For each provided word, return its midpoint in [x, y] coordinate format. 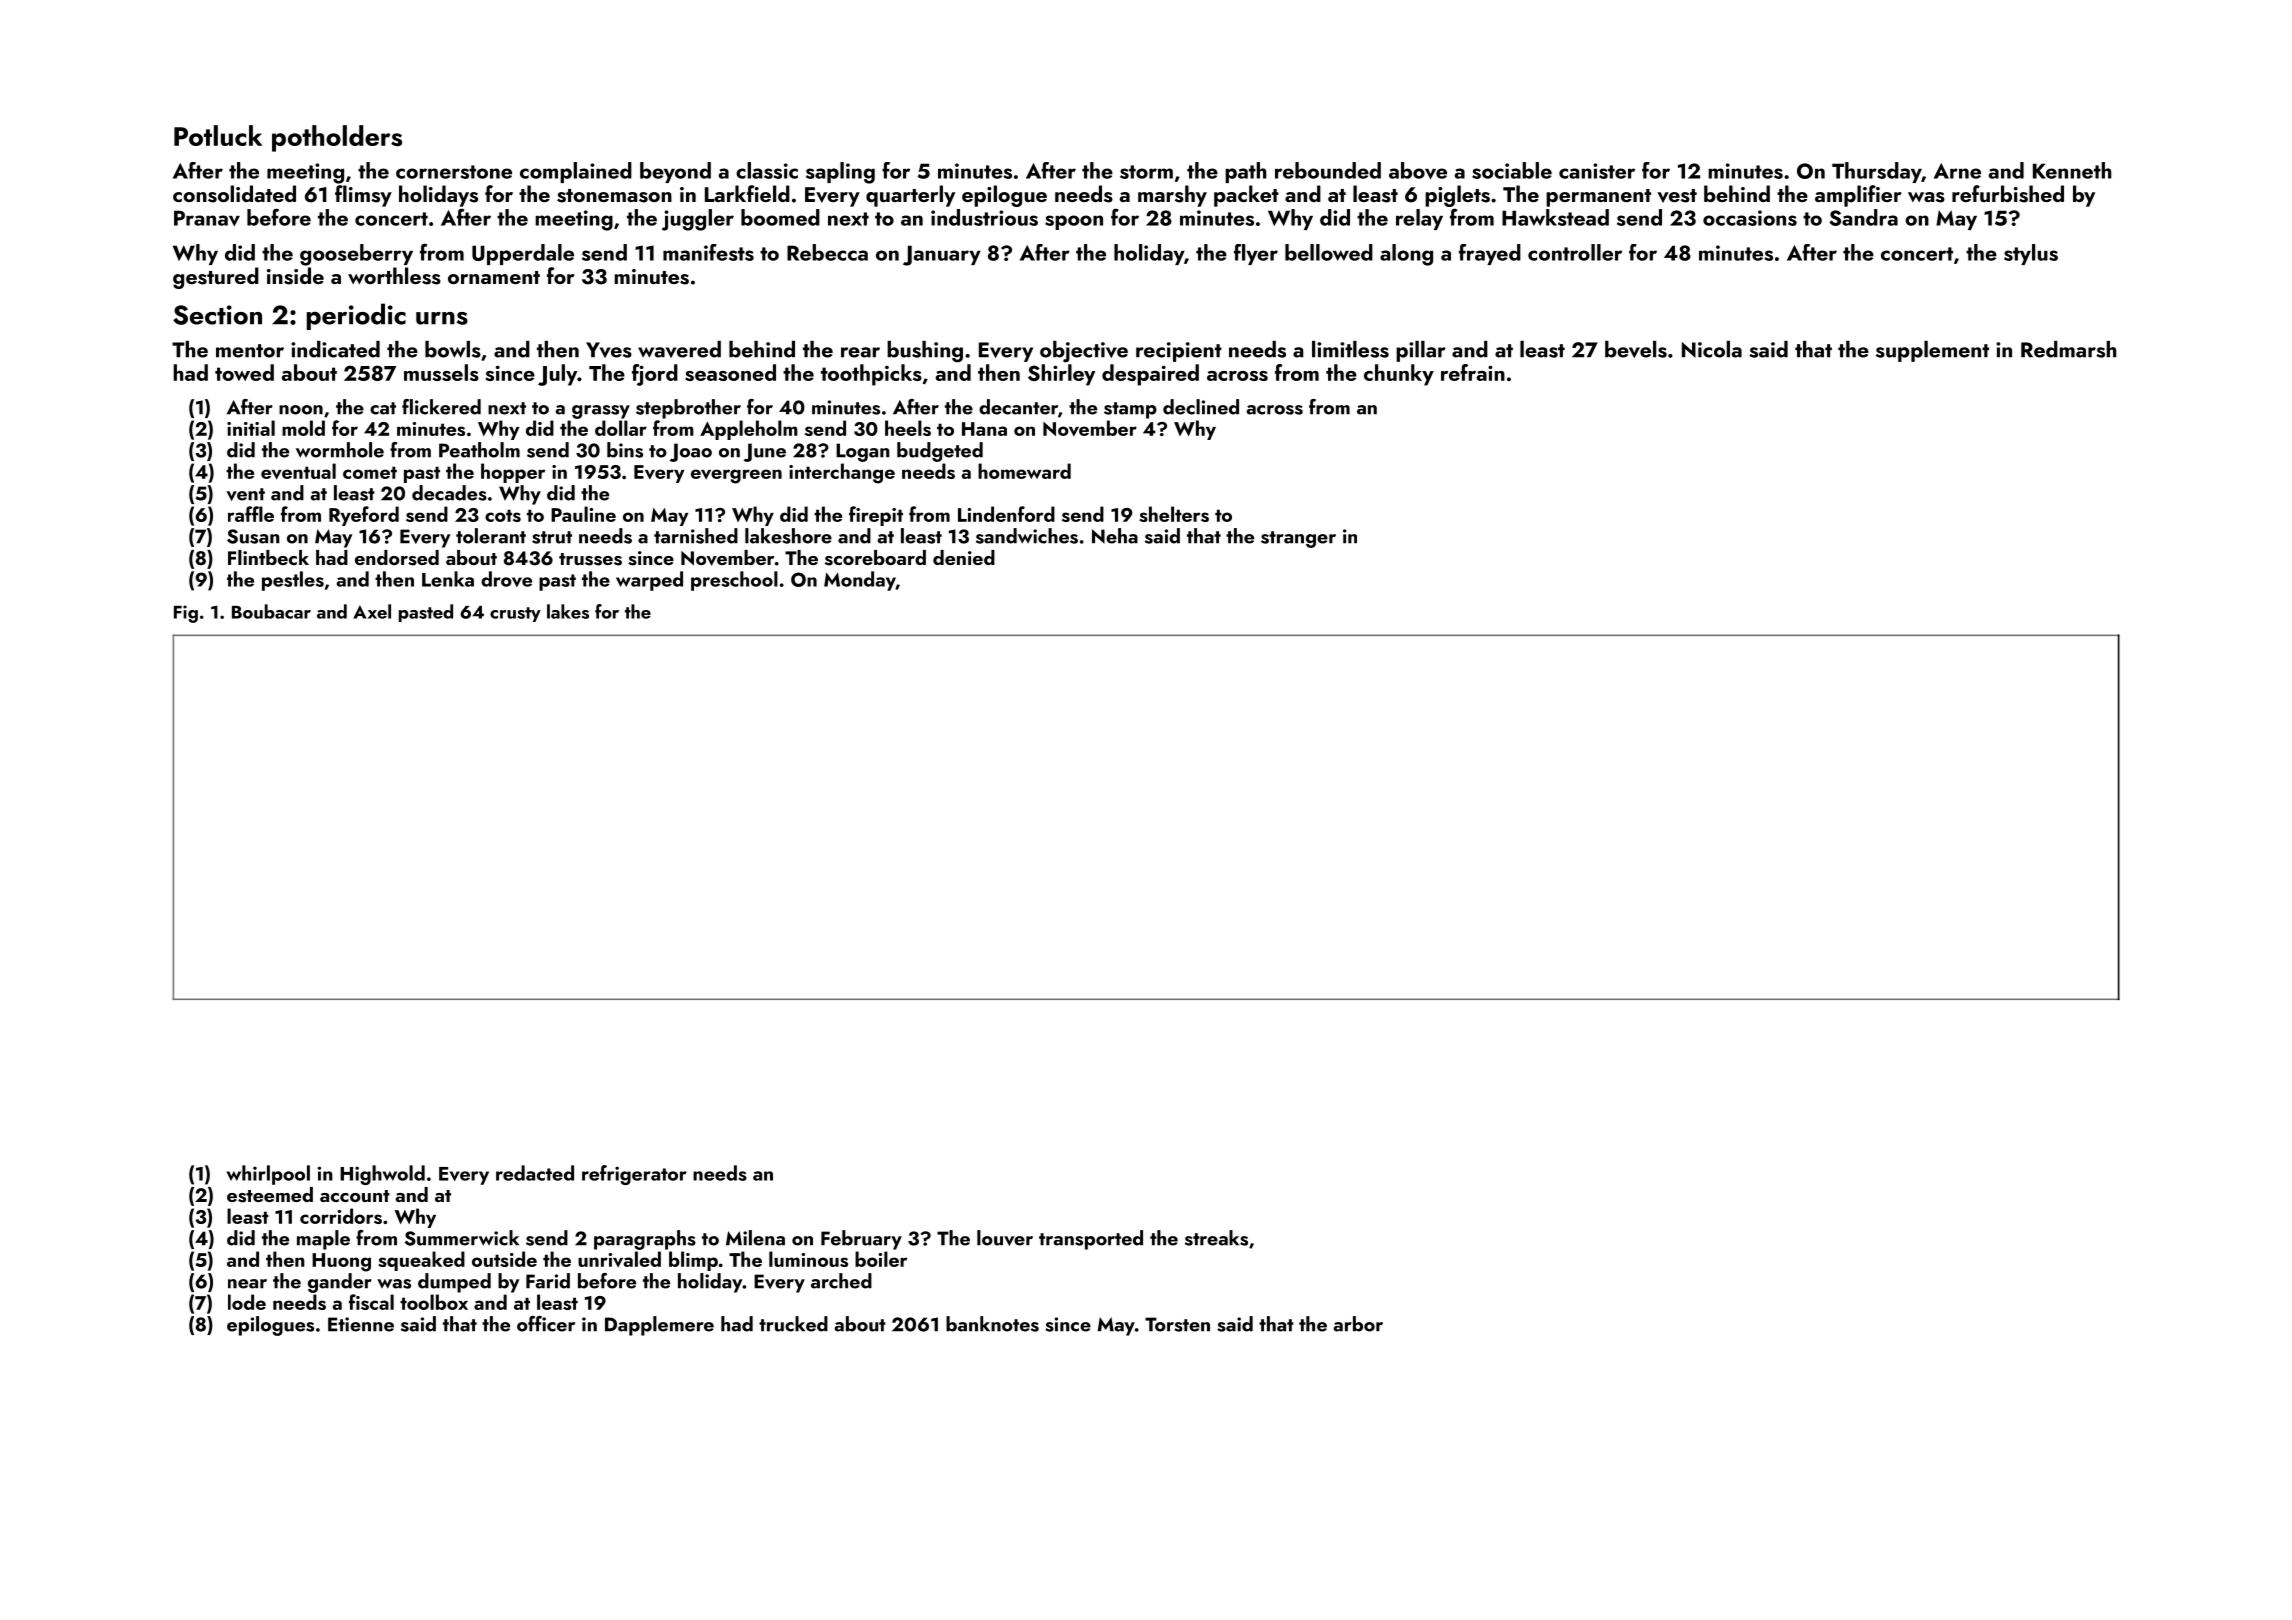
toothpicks [871, 375]
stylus [2031, 254]
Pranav [207, 218]
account [355, 1196]
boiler [881, 1259]
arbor [1358, 1324]
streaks [1216, 1238]
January [942, 255]
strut [552, 537]
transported [1091, 1240]
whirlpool [268, 1175]
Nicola [1712, 349]
